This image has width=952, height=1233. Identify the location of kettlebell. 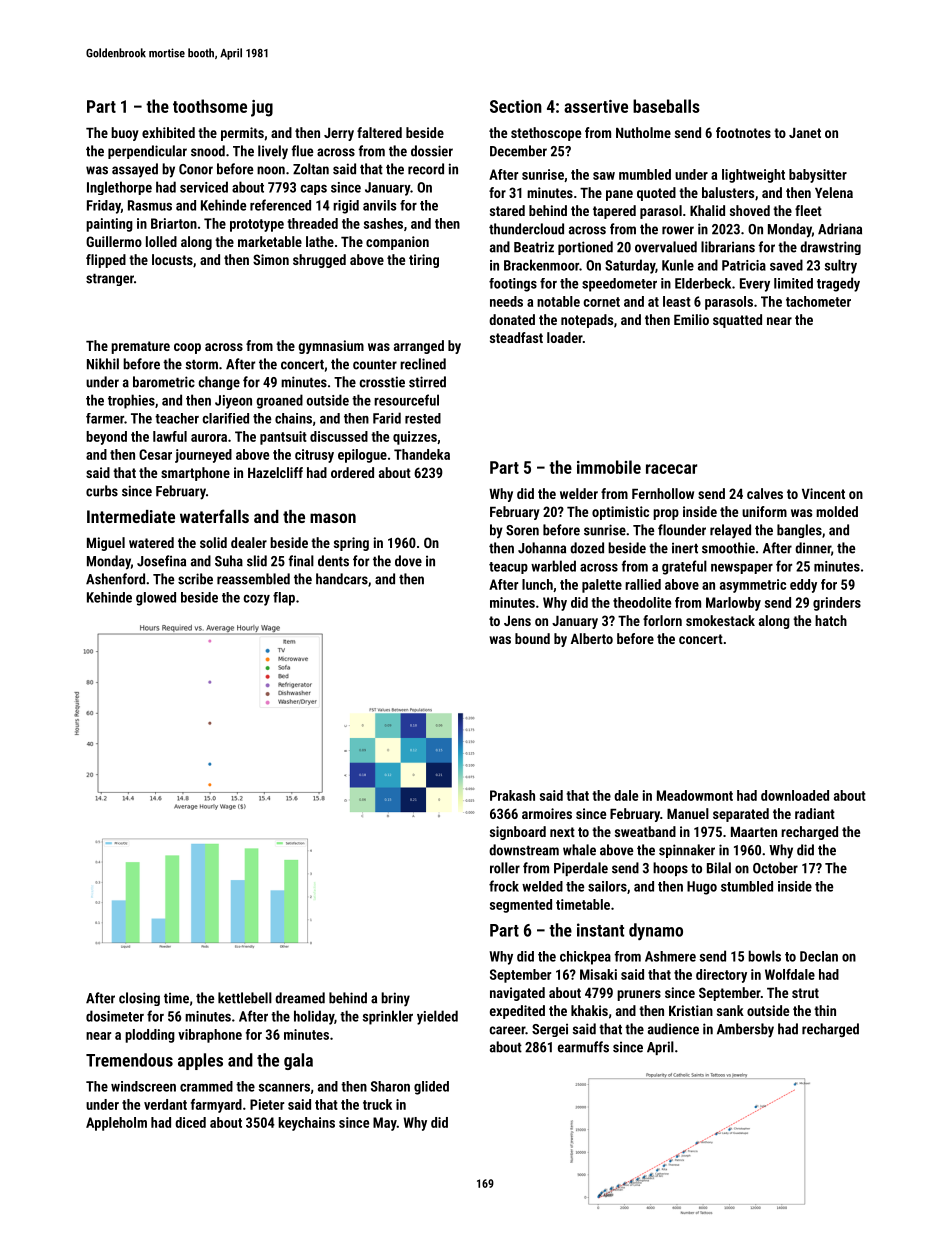
(245, 998).
